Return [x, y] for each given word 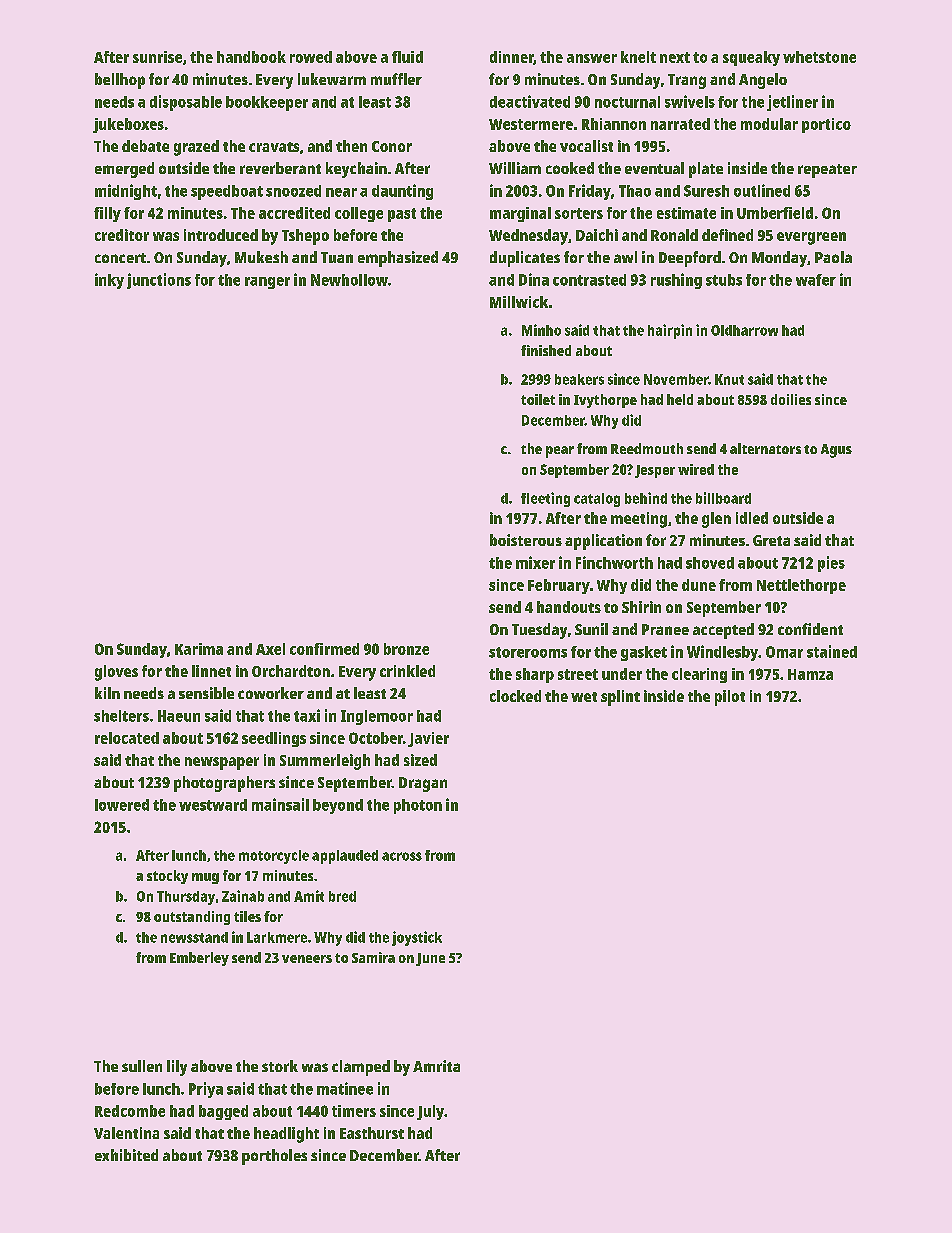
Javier [428, 739]
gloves [116, 673]
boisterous [526, 540]
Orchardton [291, 671]
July [430, 1112]
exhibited [126, 1155]
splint [620, 698]
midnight [126, 192]
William [515, 168]
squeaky [751, 58]
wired [696, 469]
